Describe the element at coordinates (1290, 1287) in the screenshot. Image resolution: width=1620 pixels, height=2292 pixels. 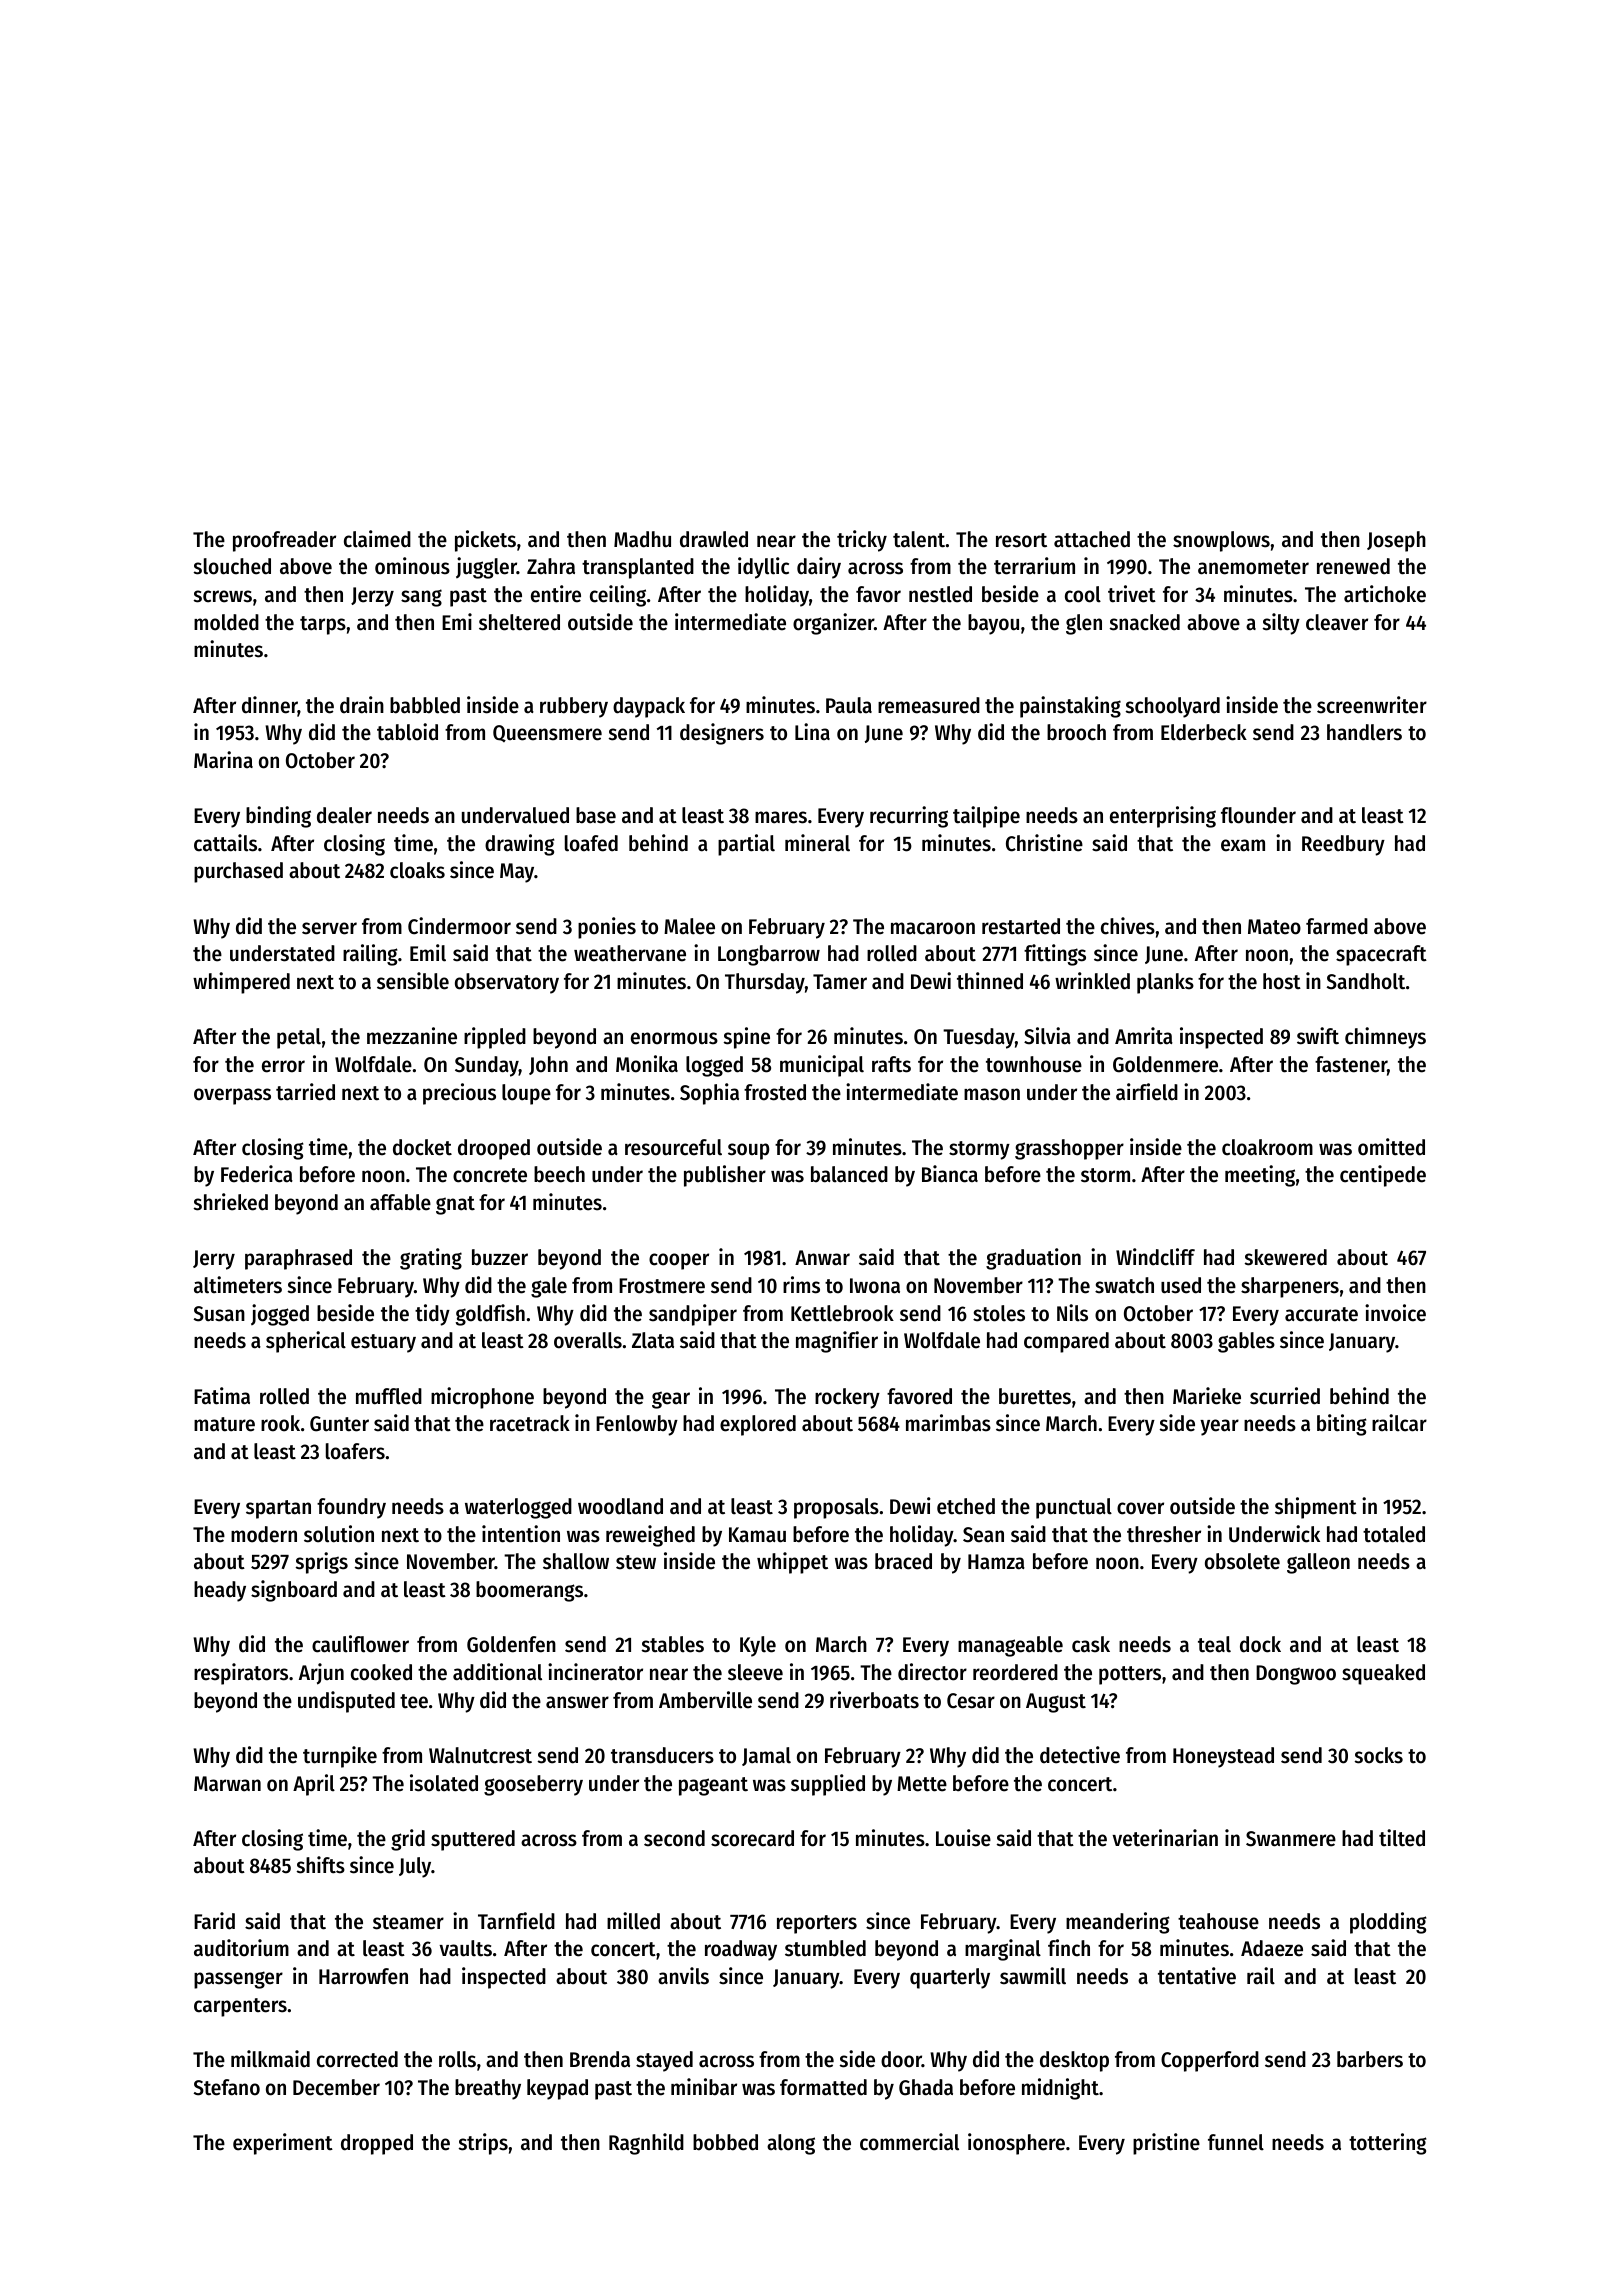
I see `sharpeners` at that location.
